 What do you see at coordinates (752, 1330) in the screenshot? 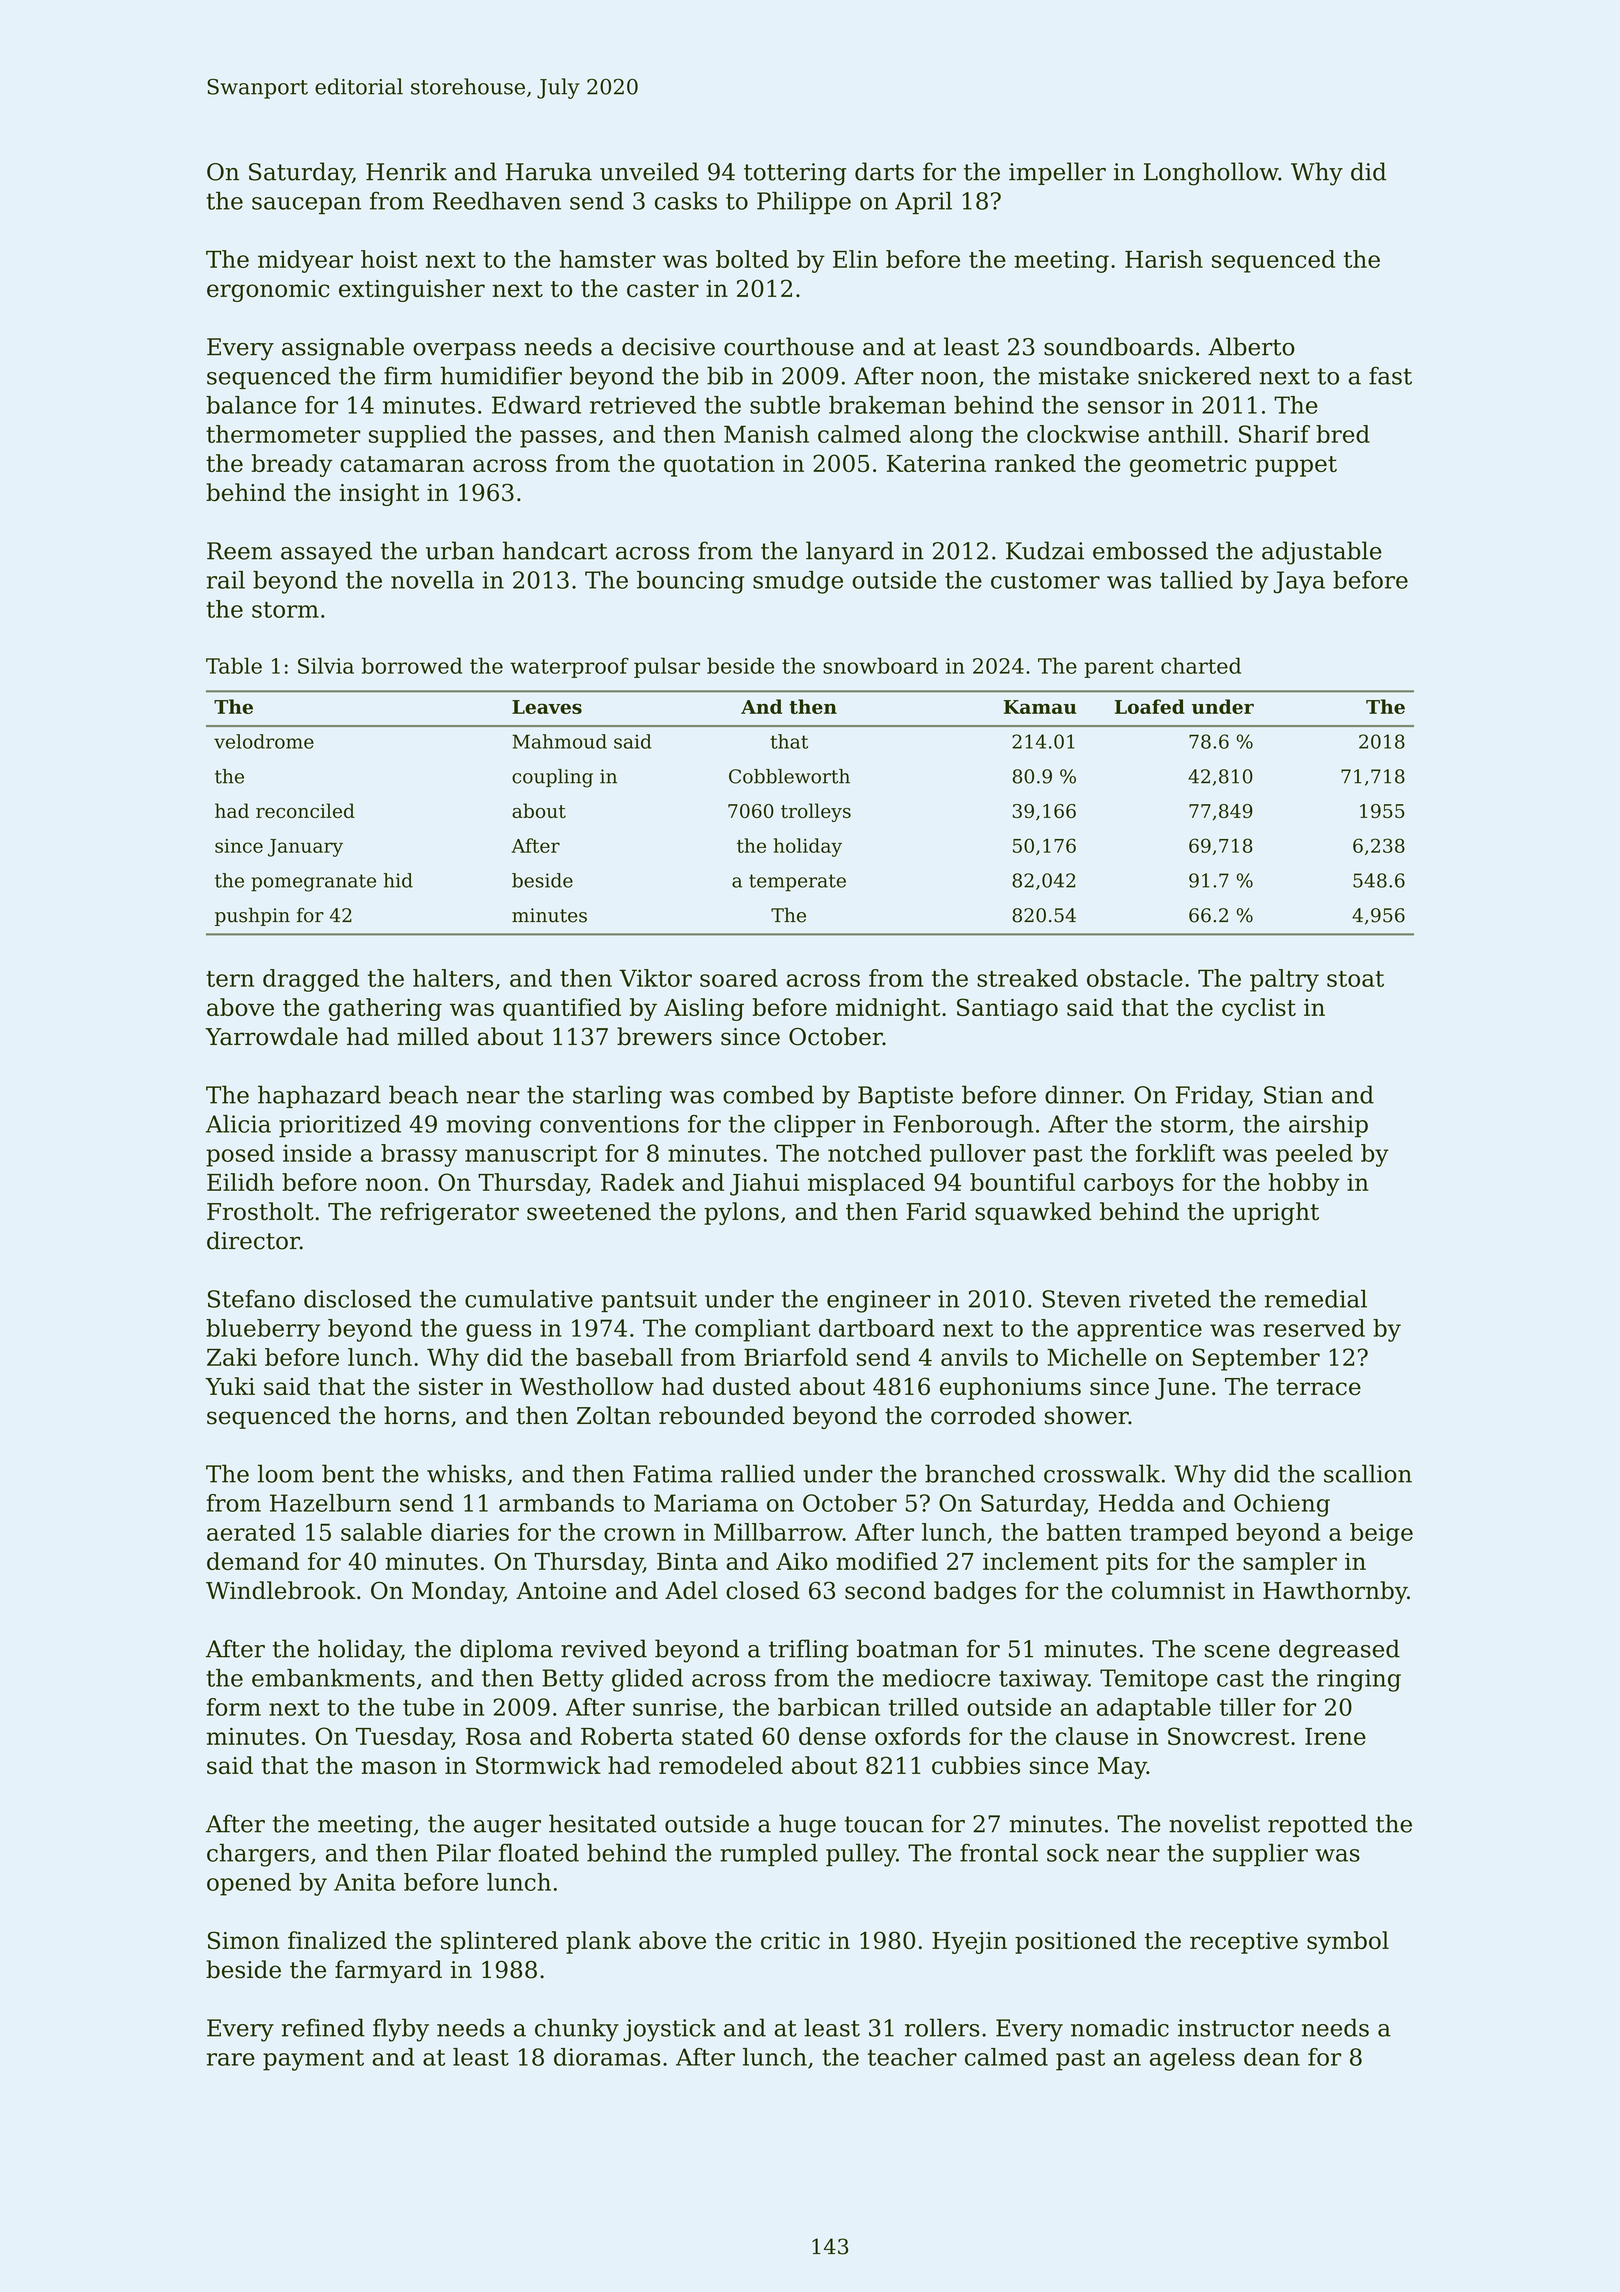
I see `compliant` at bounding box center [752, 1330].
